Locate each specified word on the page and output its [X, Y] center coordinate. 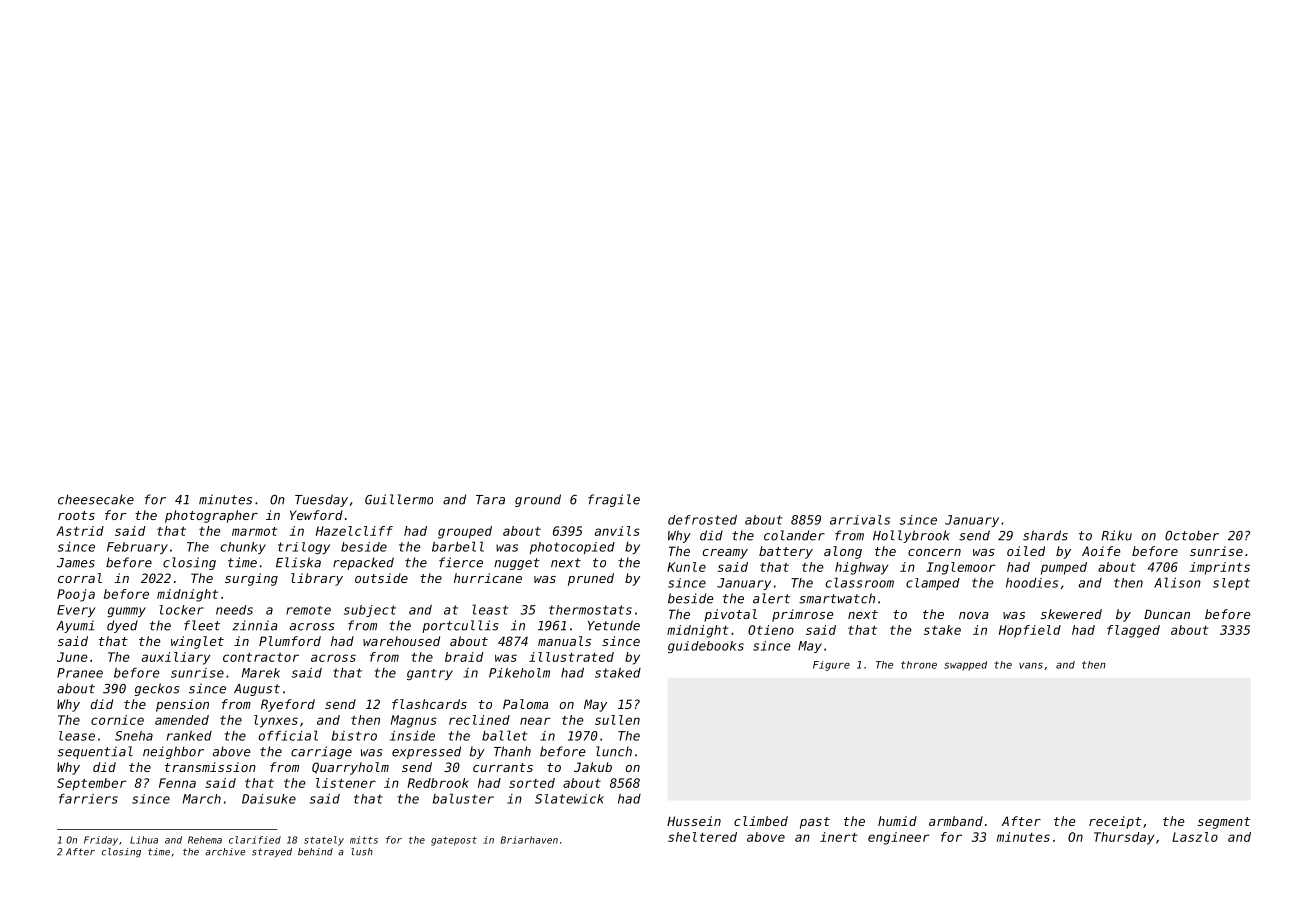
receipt [1115, 822]
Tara [490, 500]
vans [1031, 665]
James [76, 563]
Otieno [771, 630]
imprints [1220, 568]
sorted [532, 783]
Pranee [80, 673]
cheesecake [96, 499]
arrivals [860, 520]
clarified [255, 840]
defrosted [702, 520]
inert [839, 837]
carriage [321, 752]
